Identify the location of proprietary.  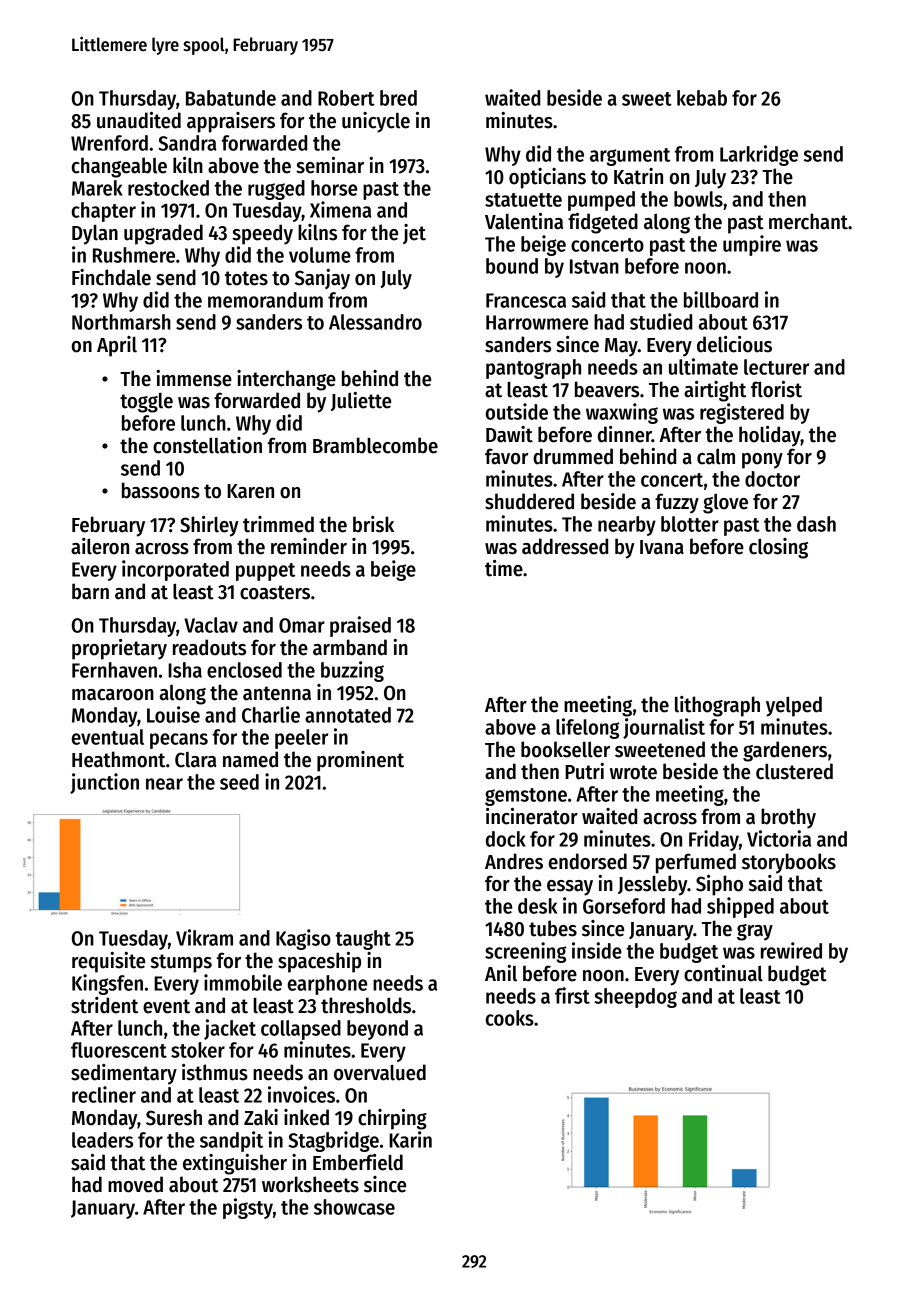
(119, 649).
